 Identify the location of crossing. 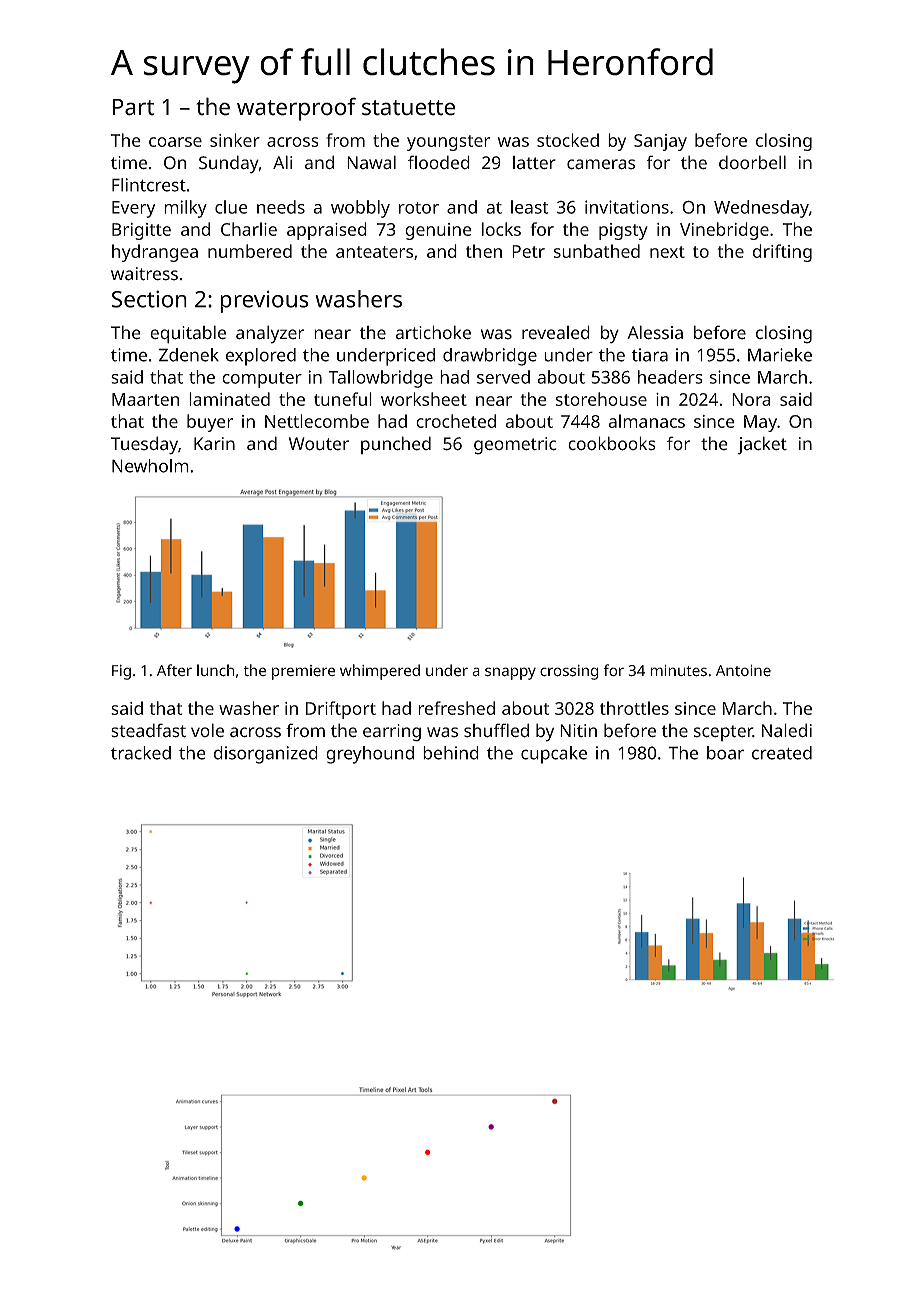
(569, 672).
